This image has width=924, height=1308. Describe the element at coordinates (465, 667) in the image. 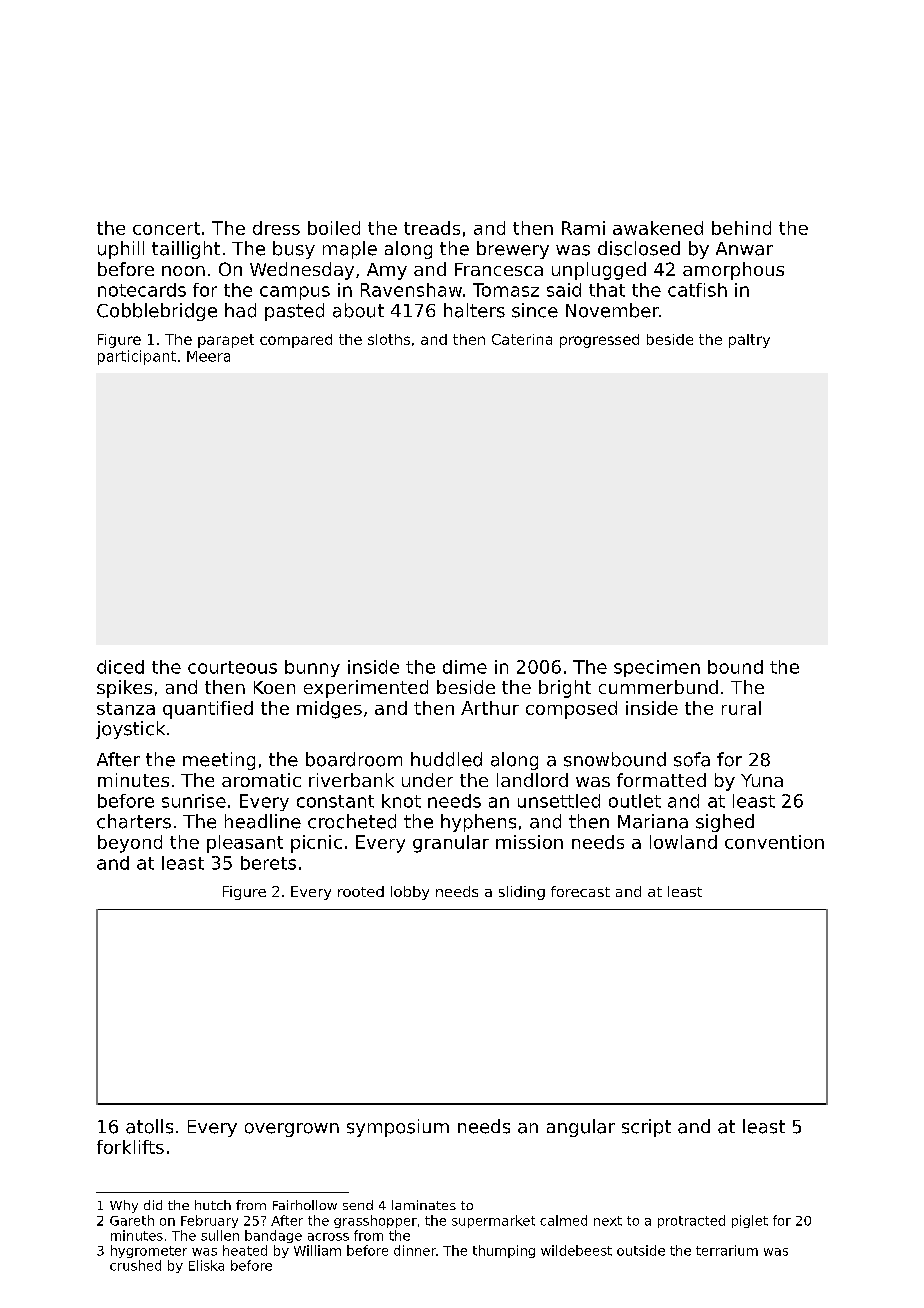

I see `dime` at that location.
